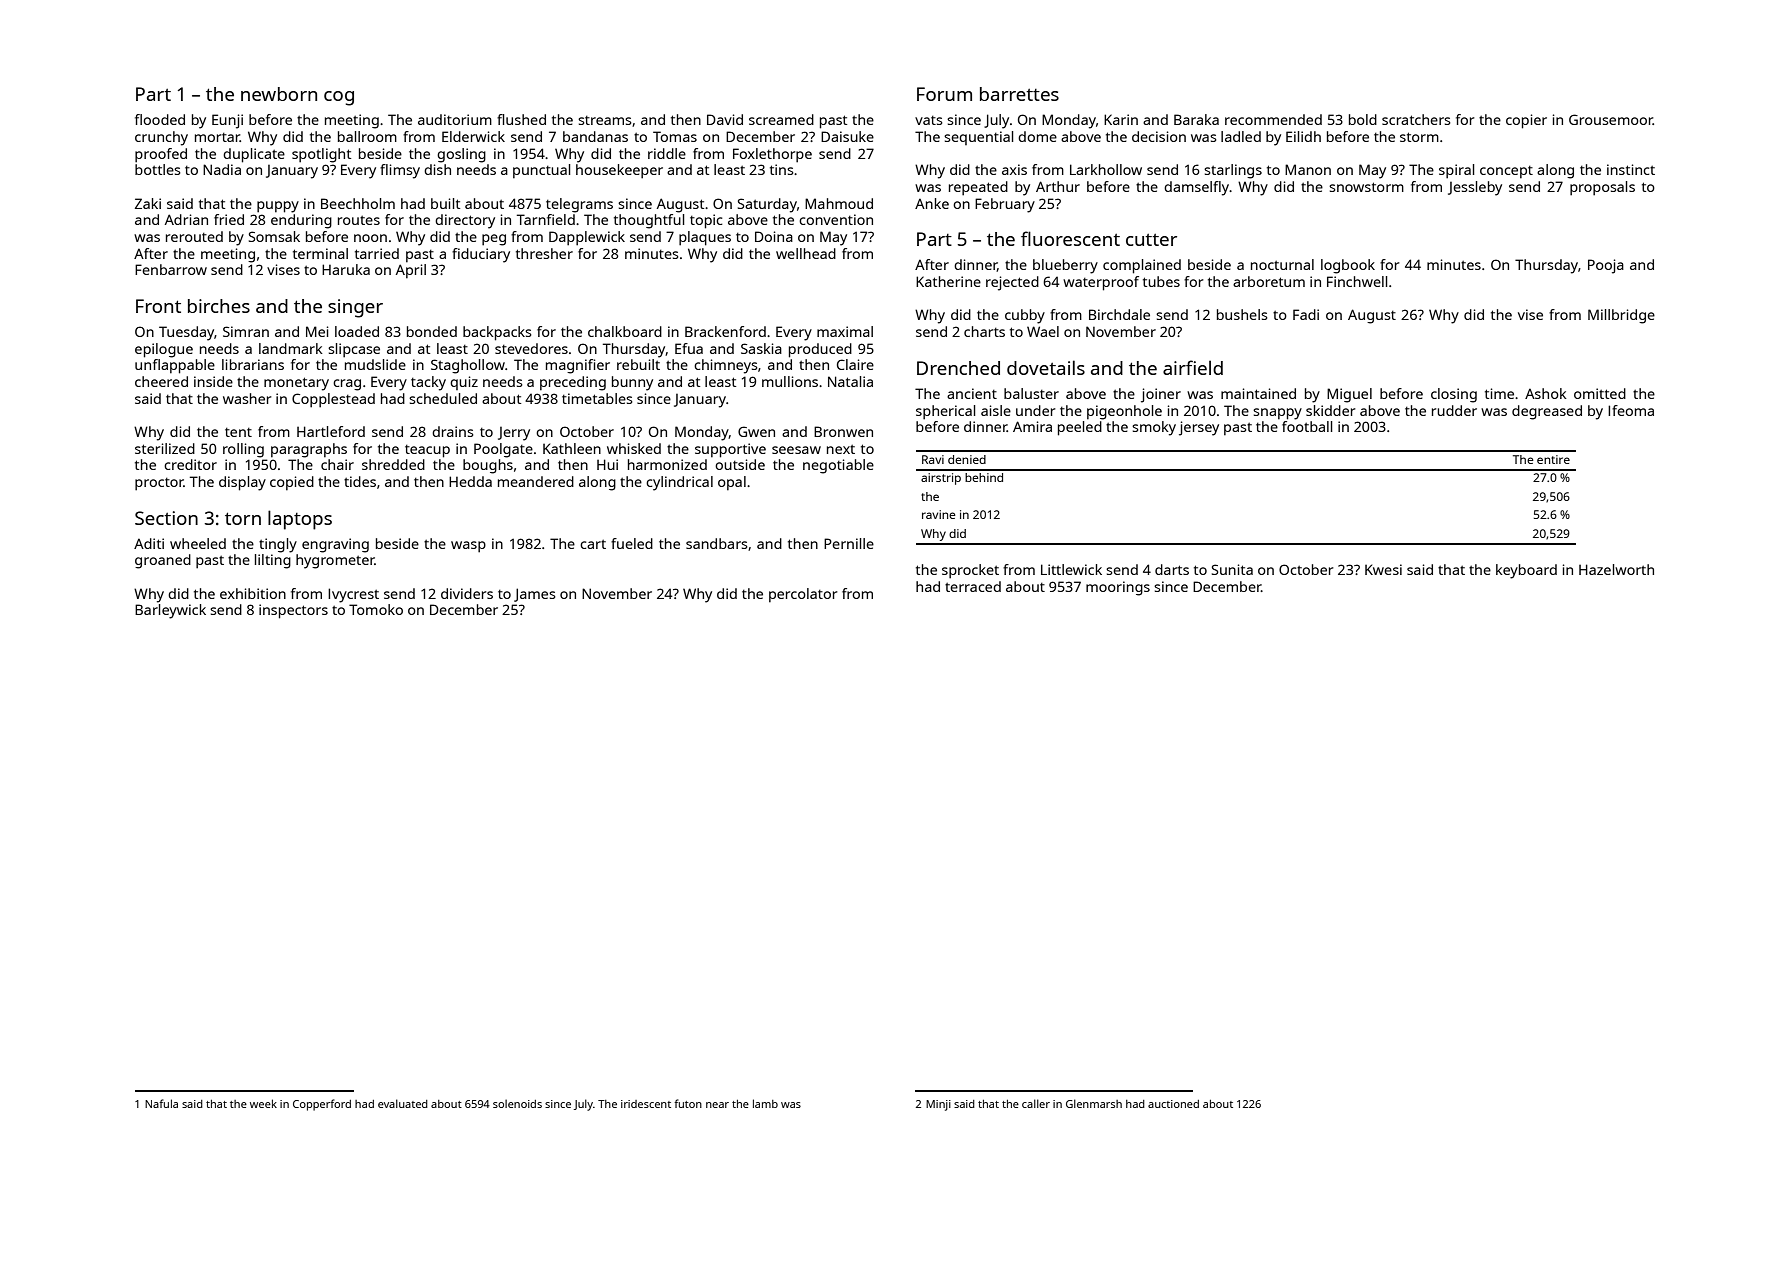 The image size is (1790, 1266). What do you see at coordinates (461, 155) in the document?
I see `gosling` at bounding box center [461, 155].
